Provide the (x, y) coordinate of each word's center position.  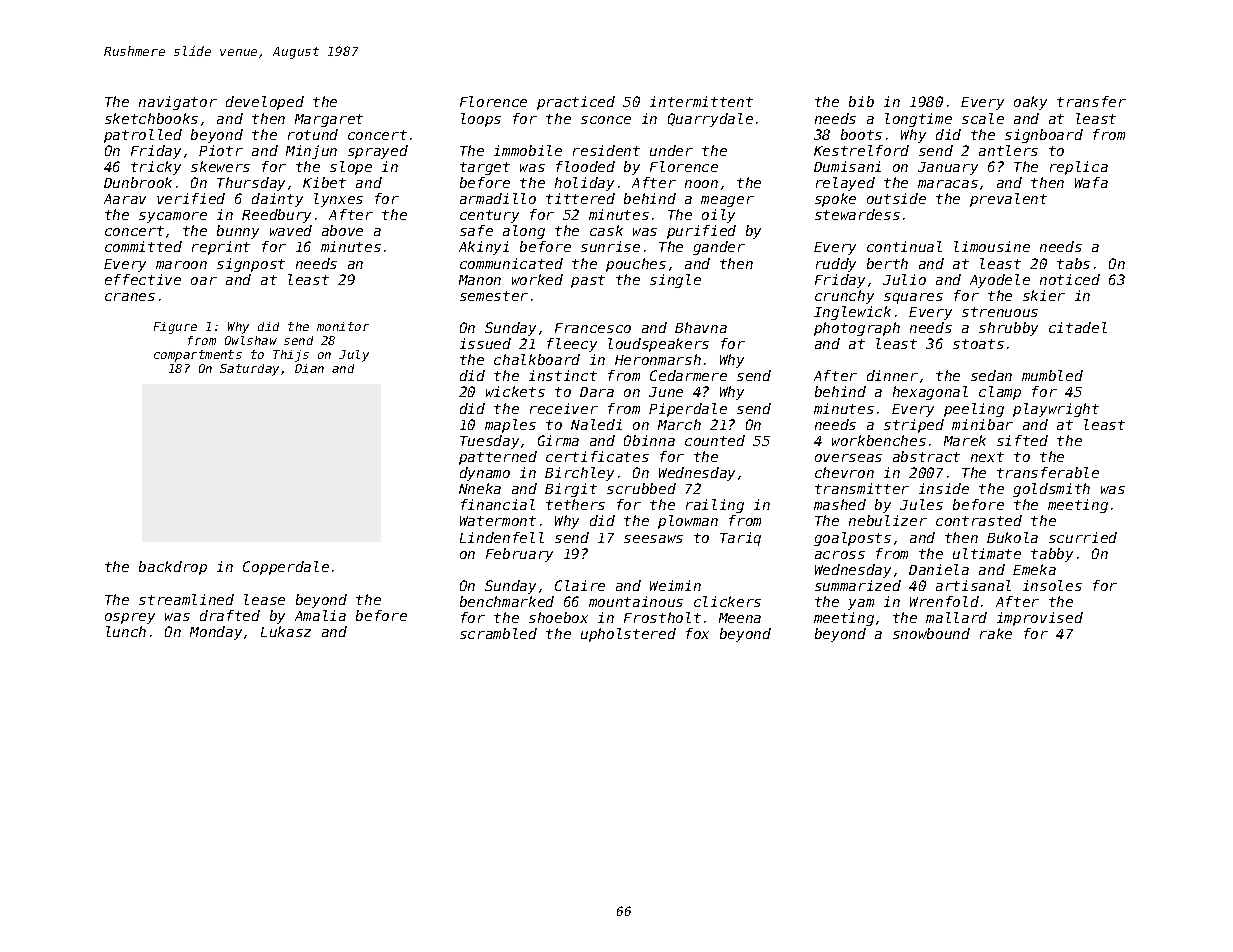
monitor (343, 326)
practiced (576, 103)
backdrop (173, 568)
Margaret (329, 120)
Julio (904, 279)
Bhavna (701, 327)
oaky (1030, 103)
